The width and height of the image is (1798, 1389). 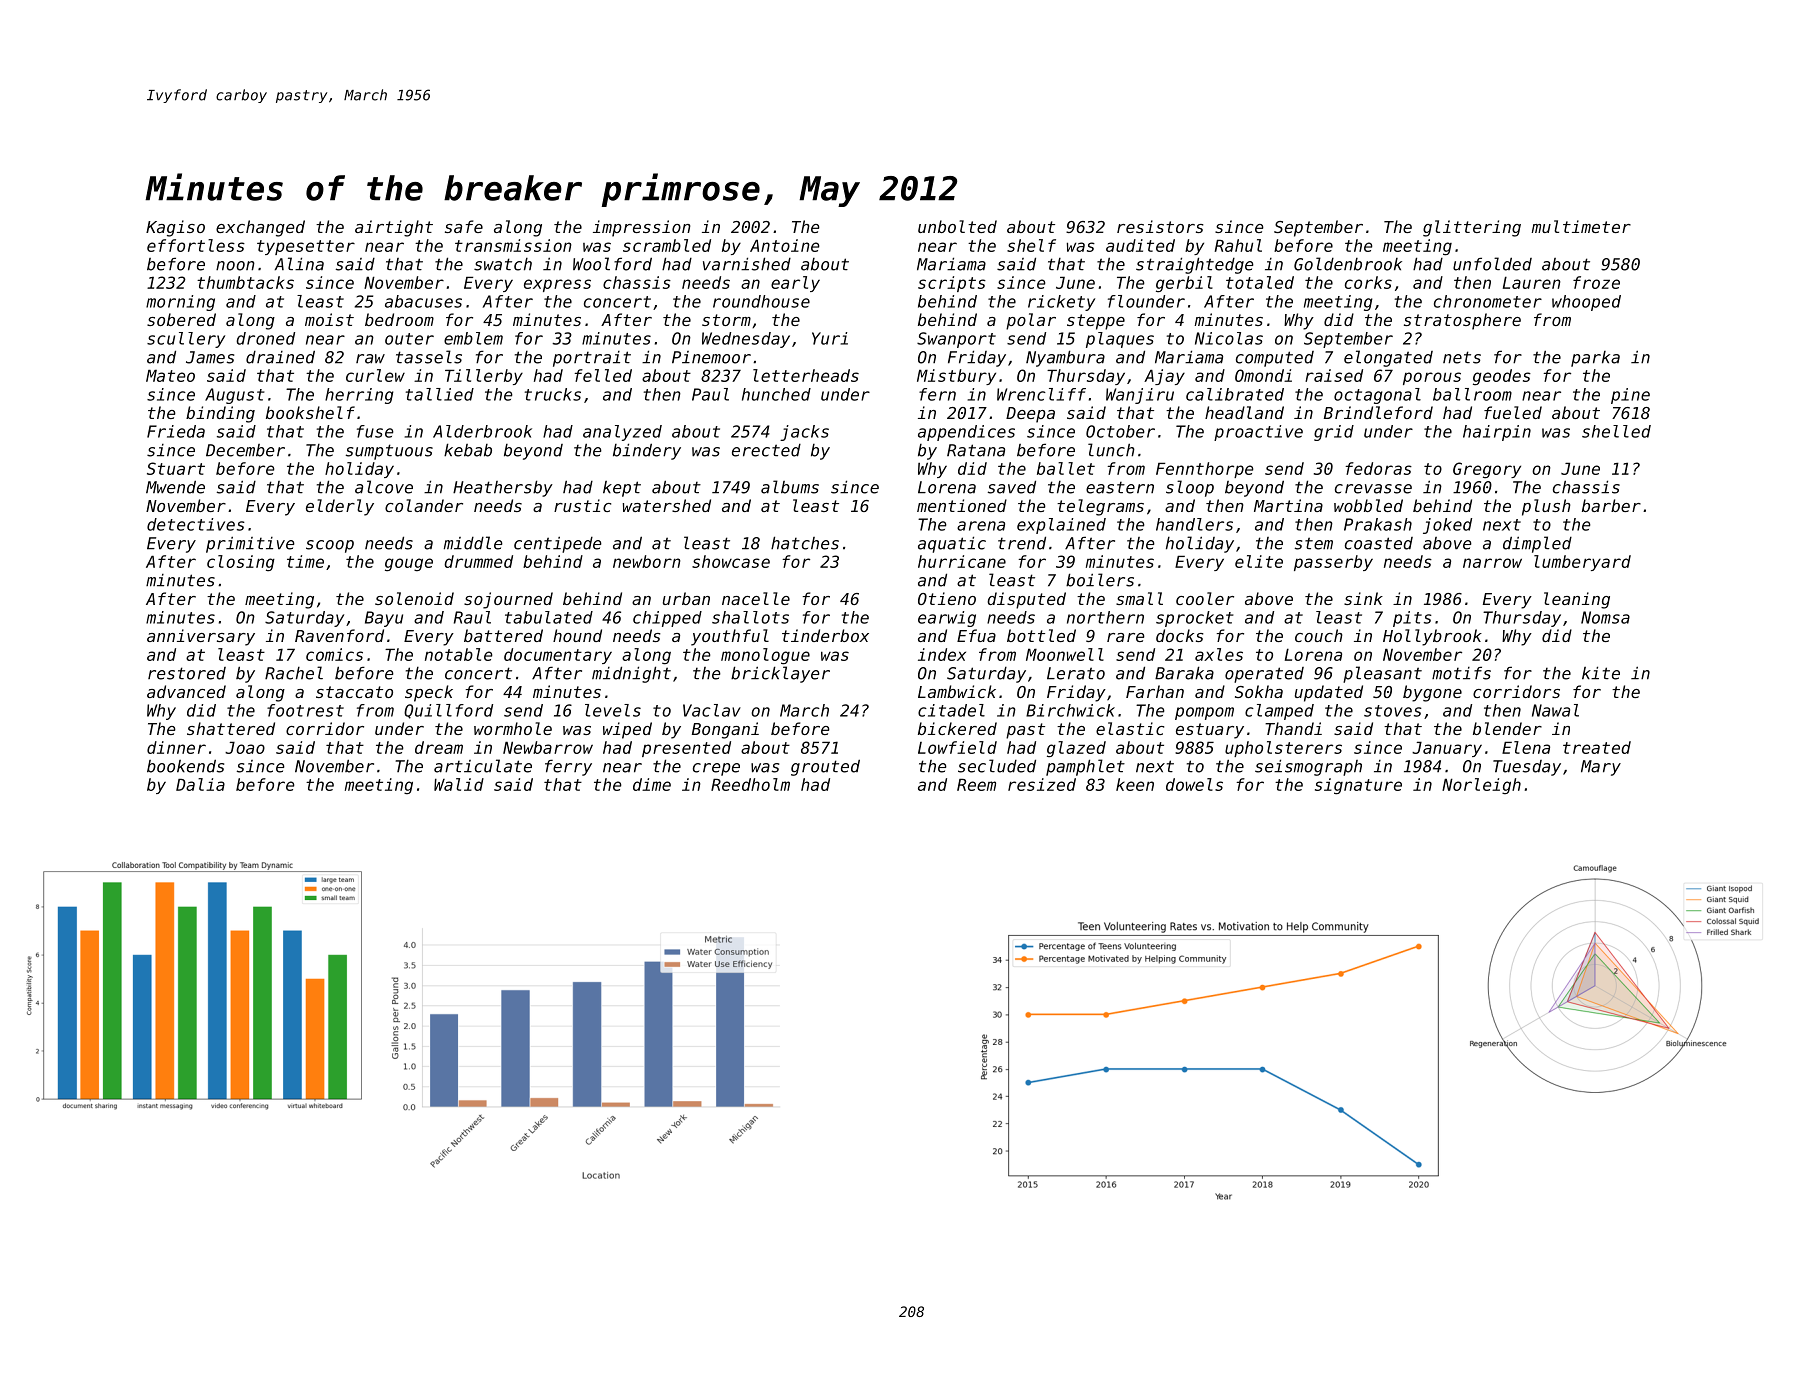 What do you see at coordinates (473, 543) in the image?
I see `middle` at bounding box center [473, 543].
